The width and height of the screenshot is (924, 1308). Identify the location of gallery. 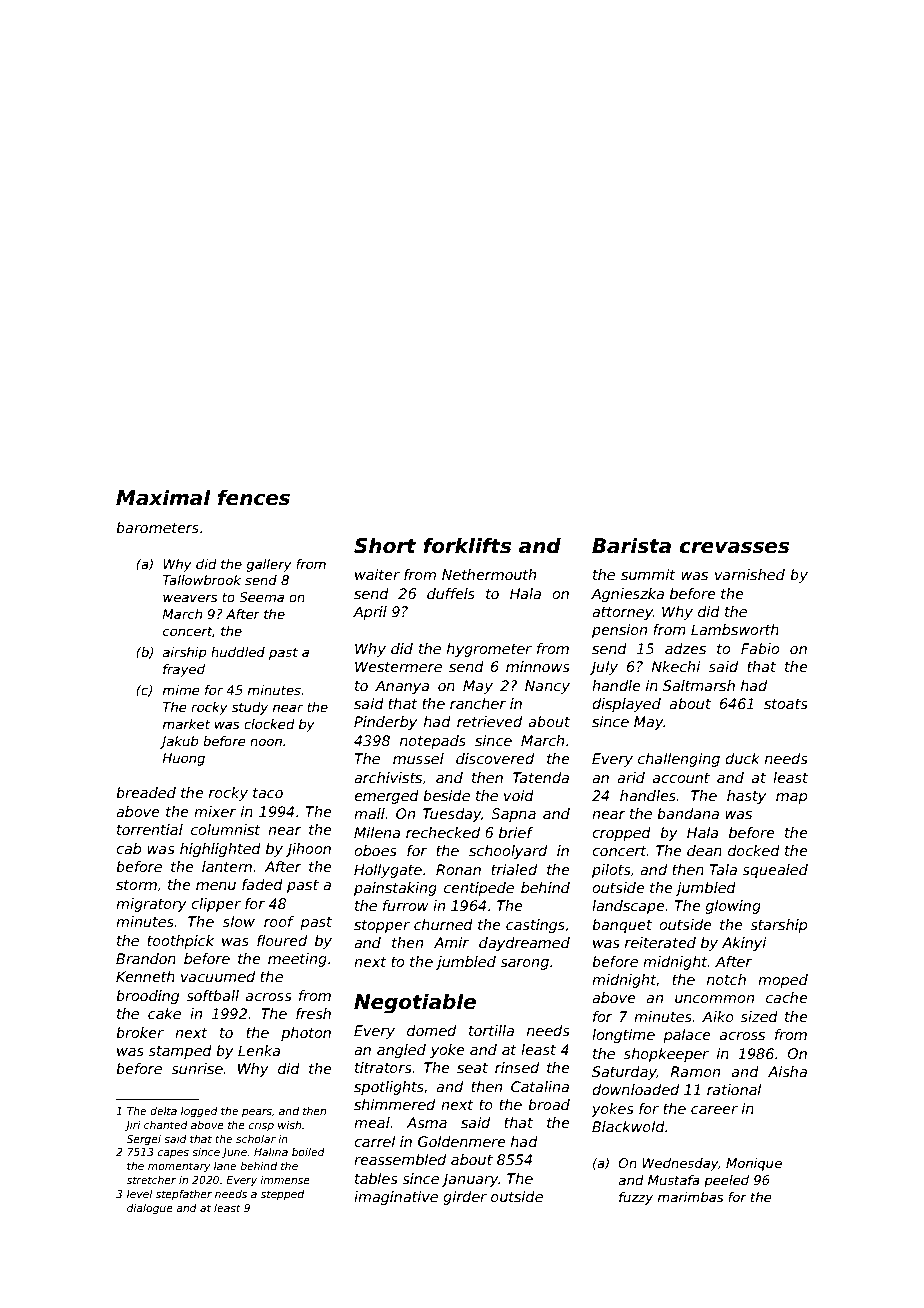
(269, 565).
